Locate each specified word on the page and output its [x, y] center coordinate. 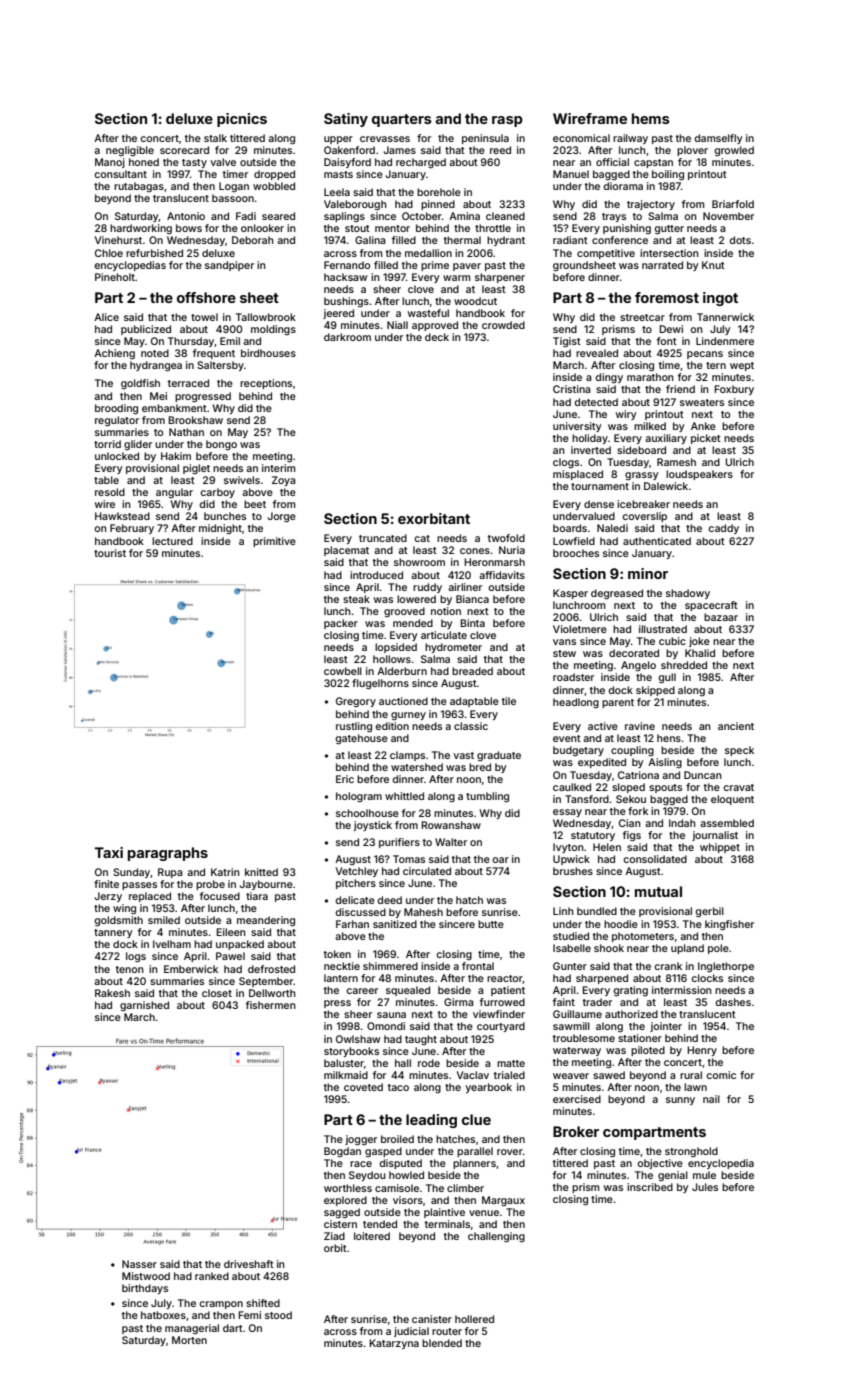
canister [432, 1319]
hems [651, 118]
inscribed [650, 1187]
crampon [221, 1305]
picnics [242, 120]
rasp [507, 121]
